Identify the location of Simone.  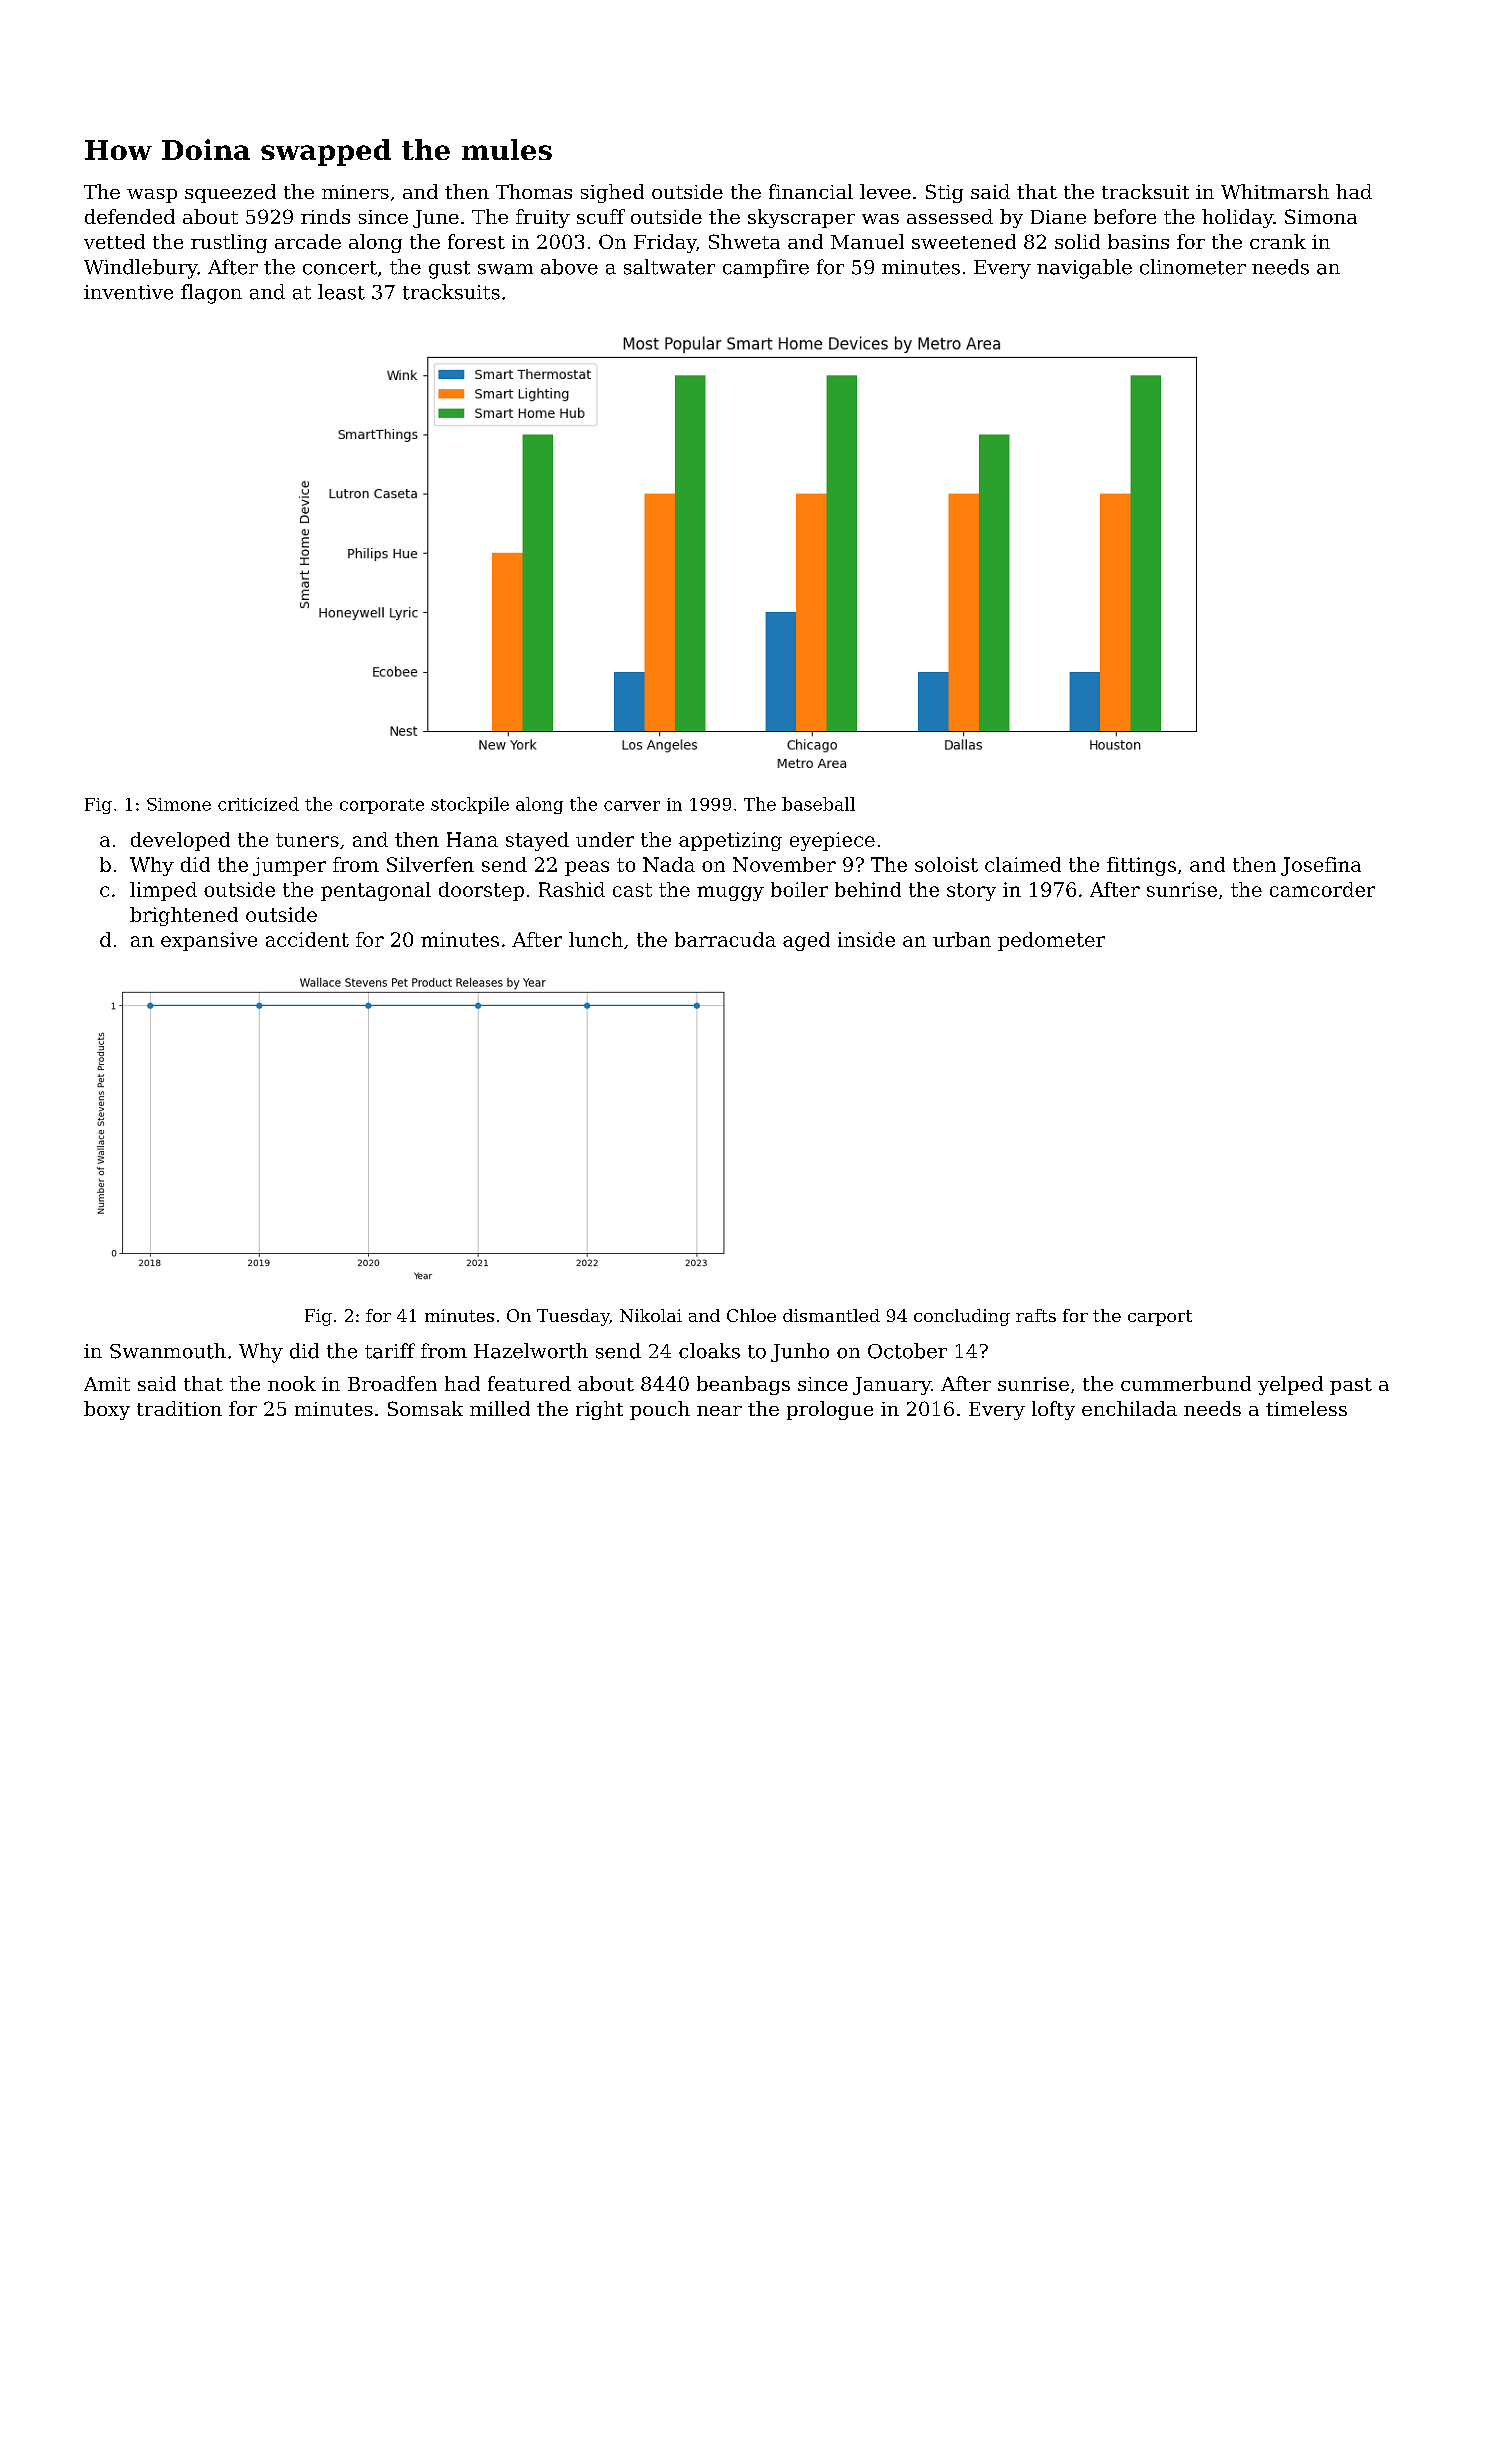
(179, 804).
